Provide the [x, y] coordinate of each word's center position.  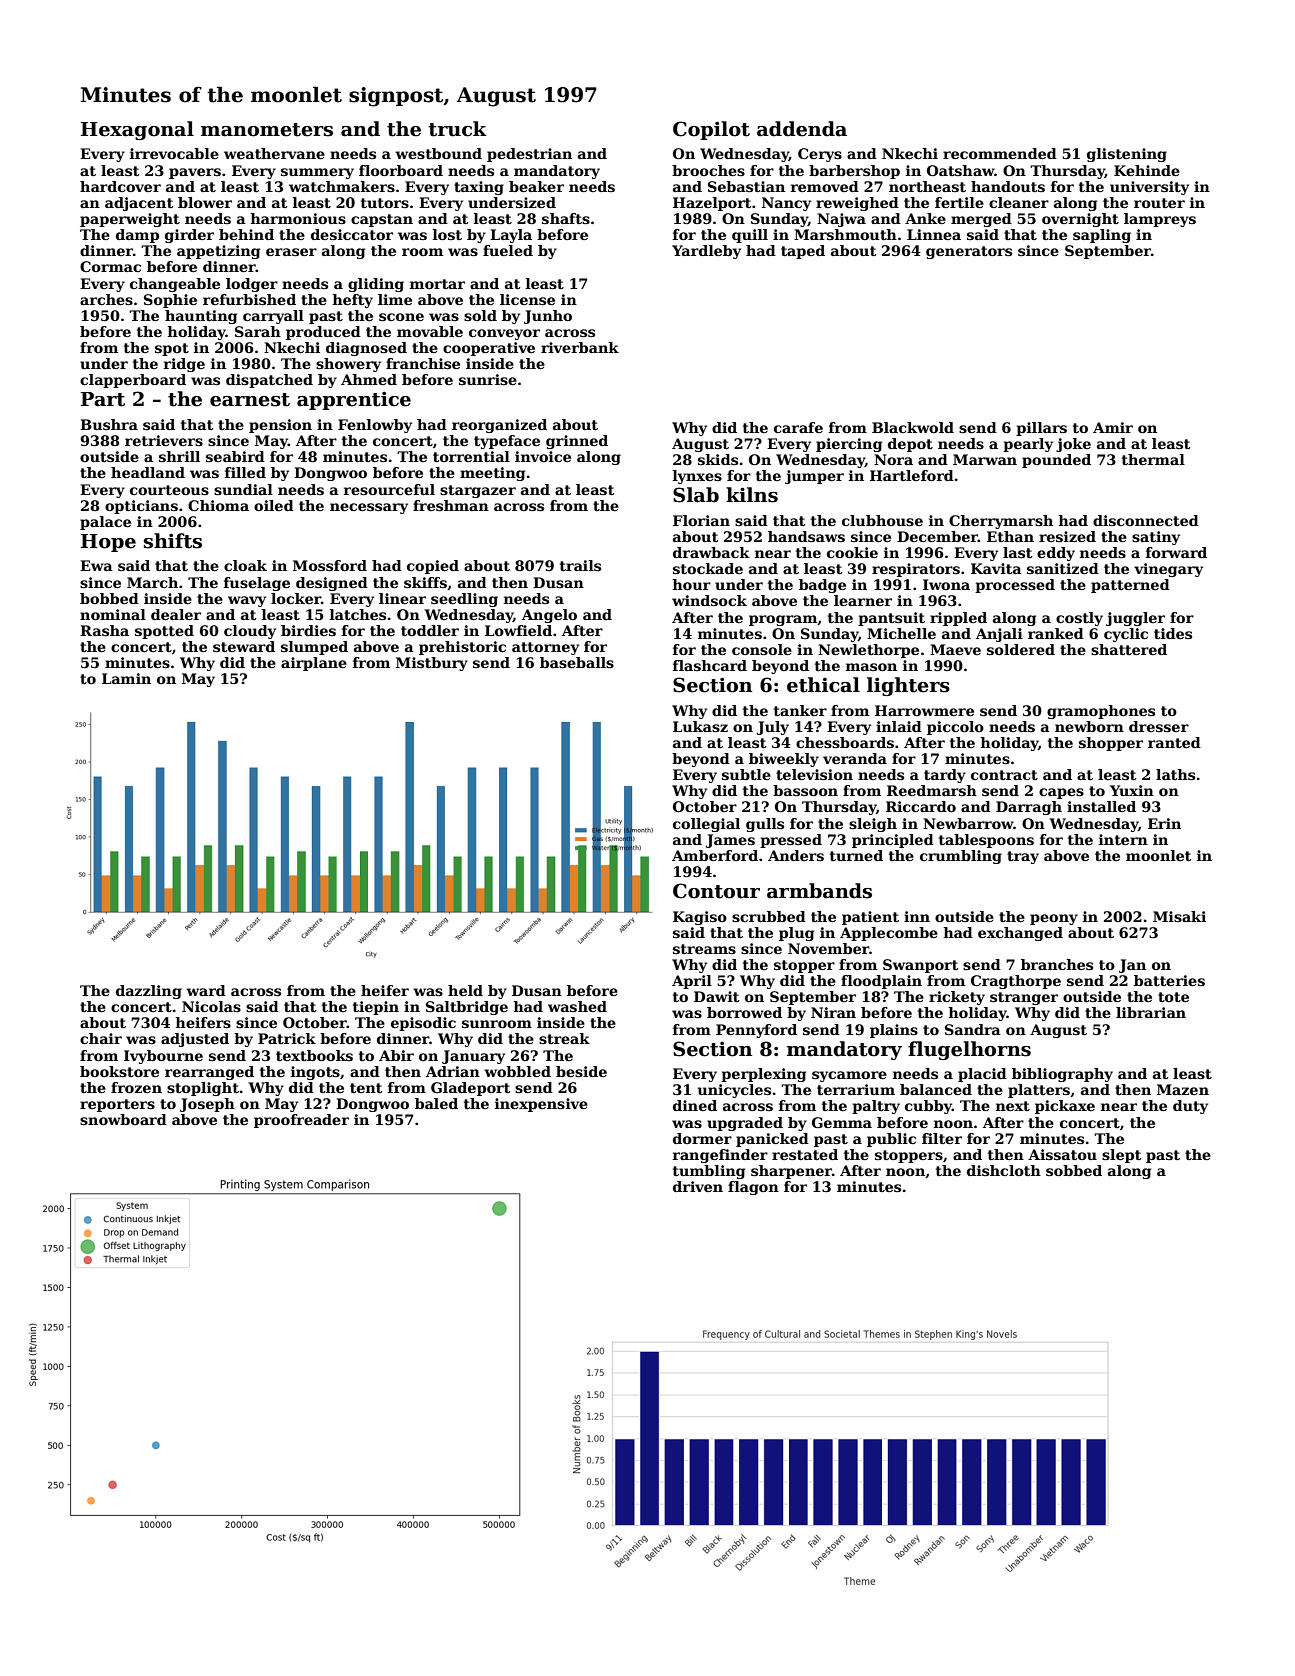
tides [1173, 633]
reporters [117, 1105]
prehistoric [462, 648]
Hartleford [912, 475]
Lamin [126, 678]
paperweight [130, 220]
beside [581, 1071]
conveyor [504, 334]
